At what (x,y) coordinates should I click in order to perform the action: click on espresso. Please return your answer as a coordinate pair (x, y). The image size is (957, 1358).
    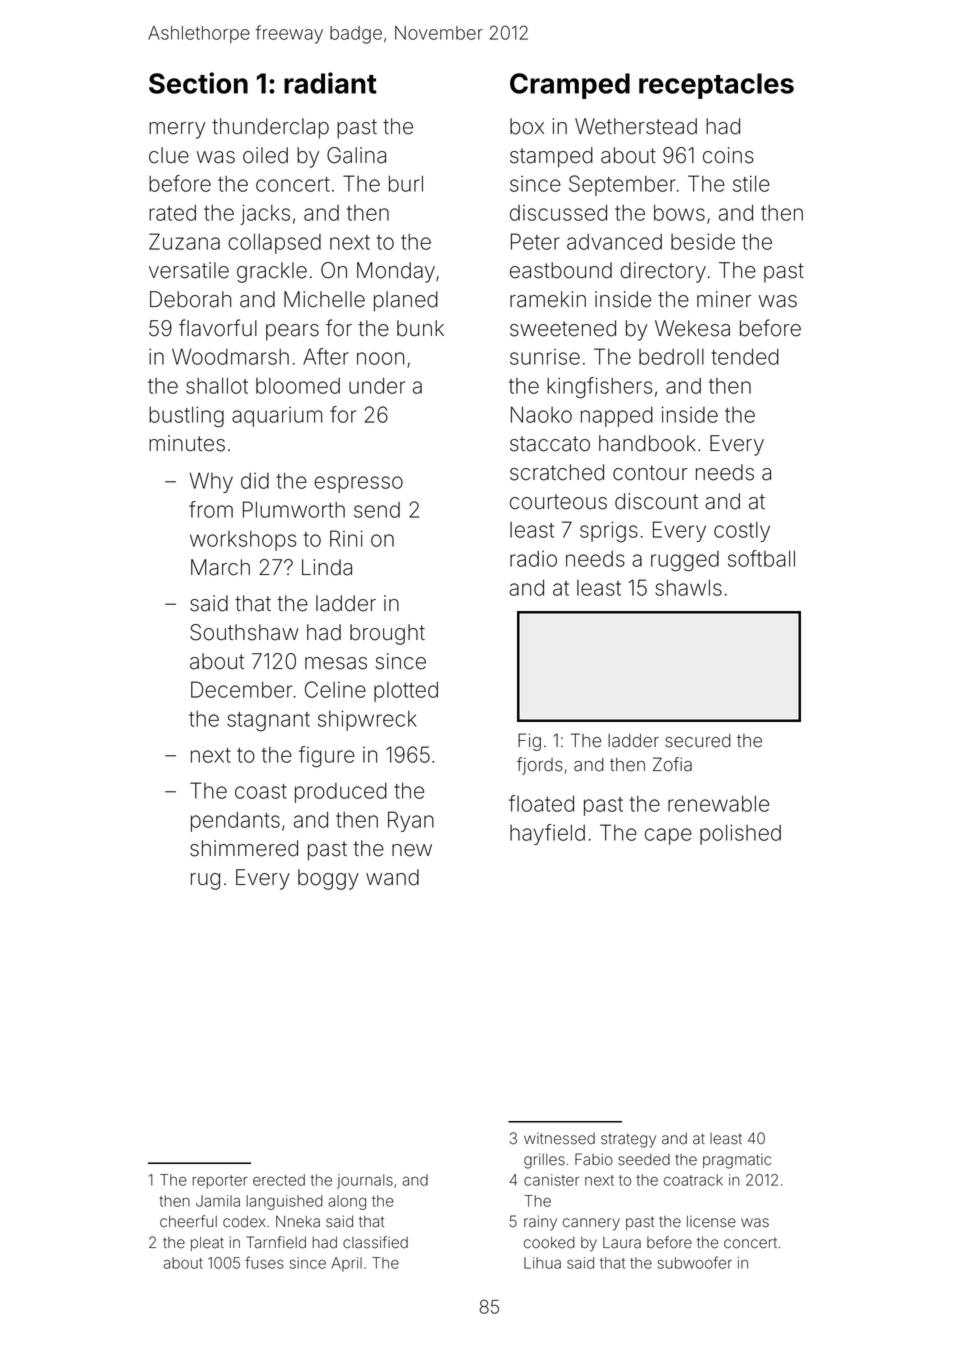
    Looking at the image, I should click on (358, 484).
